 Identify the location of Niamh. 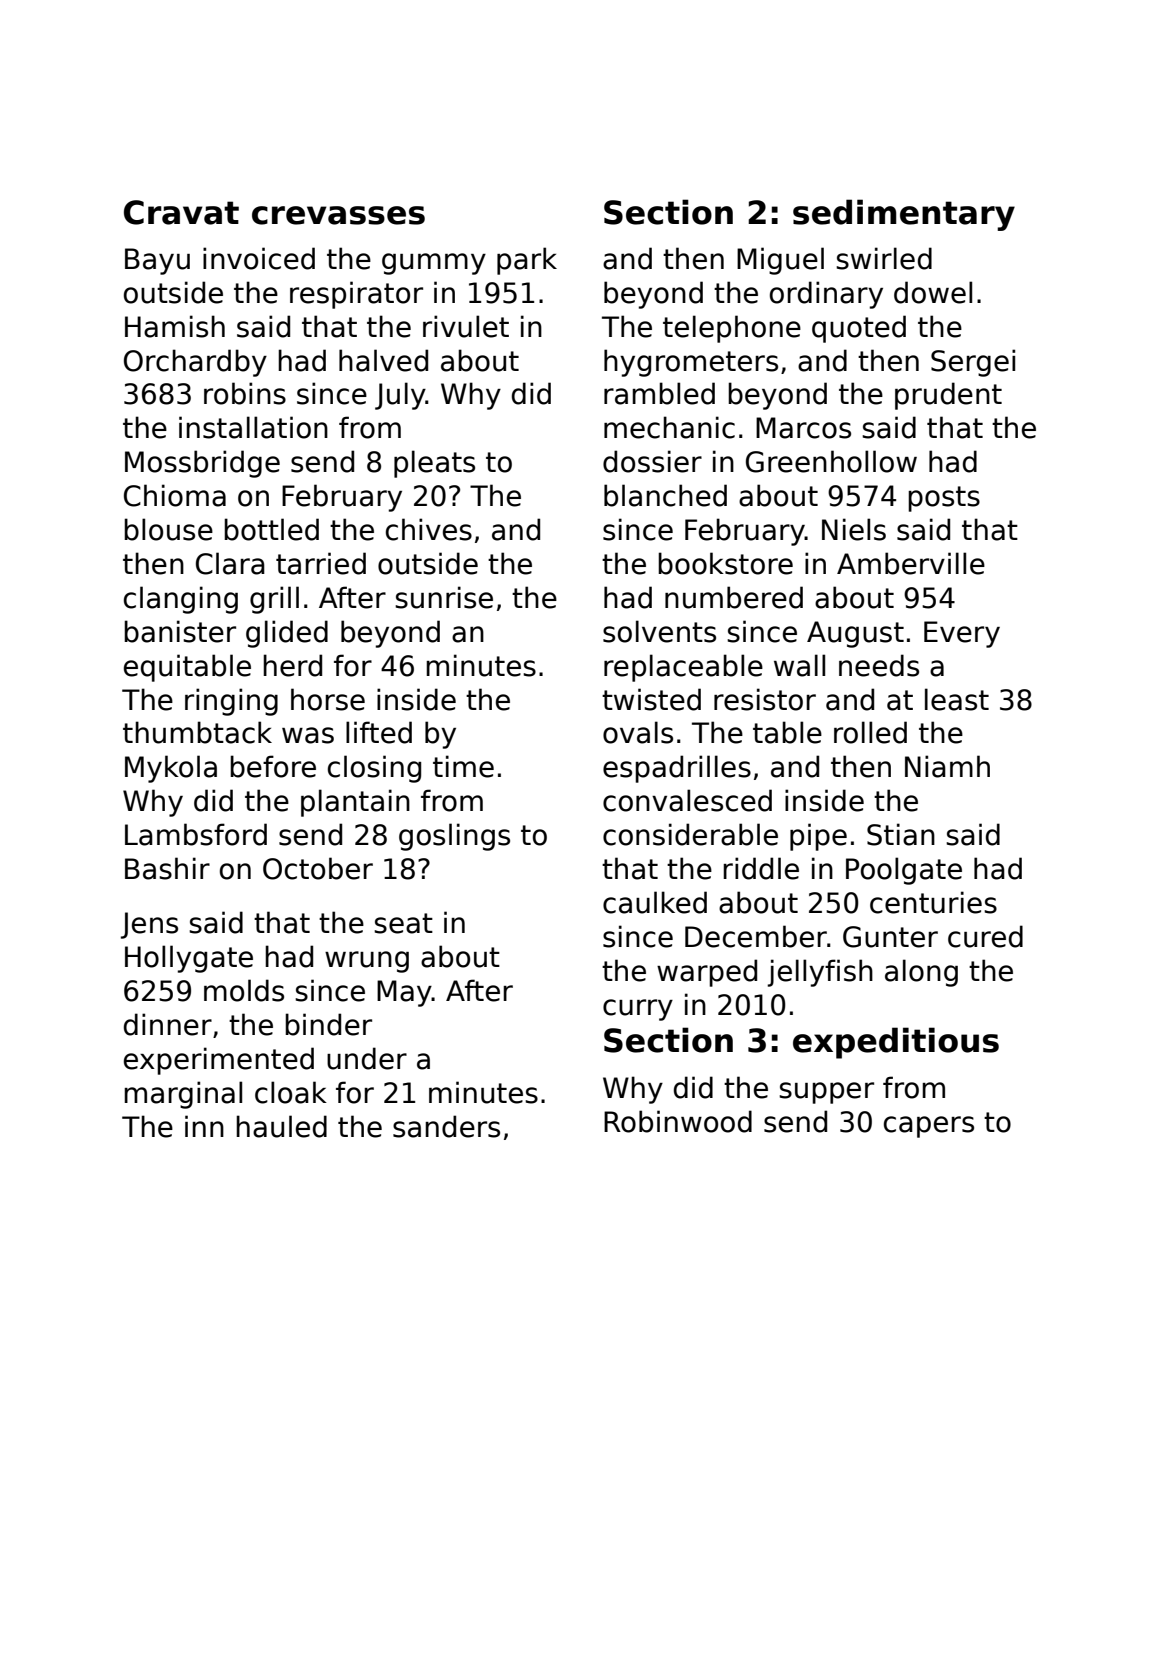
(947, 766).
